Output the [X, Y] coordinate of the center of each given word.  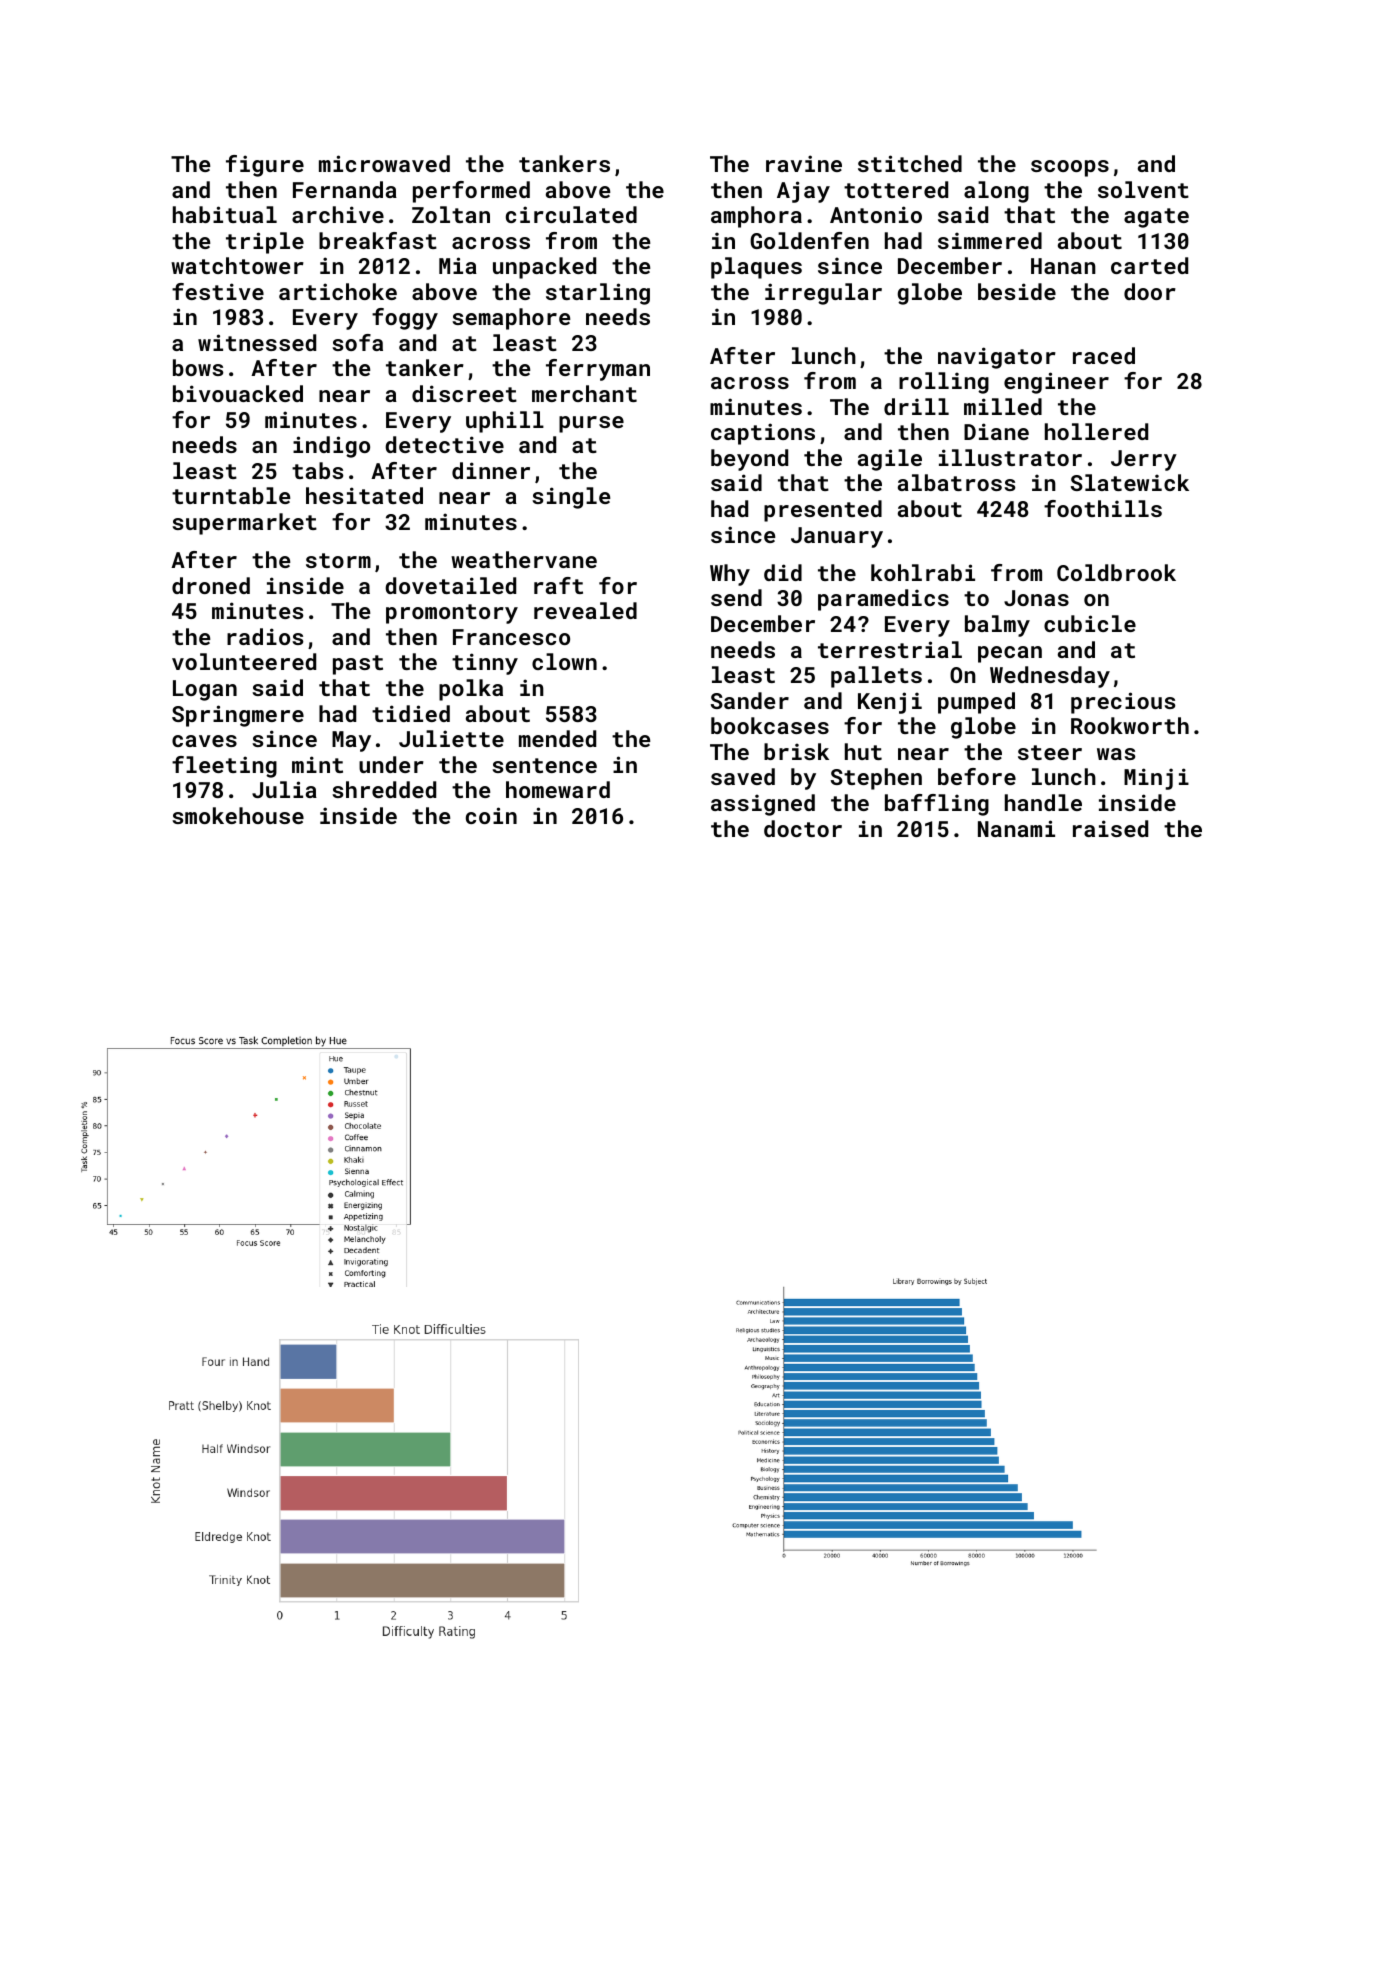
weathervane [524, 559]
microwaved [384, 163]
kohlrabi [923, 572]
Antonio [876, 214]
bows [198, 367]
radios [265, 636]
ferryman [598, 370]
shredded [384, 789]
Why [730, 575]
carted [1149, 265]
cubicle [1090, 623]
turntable [231, 495]
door [1150, 291]
